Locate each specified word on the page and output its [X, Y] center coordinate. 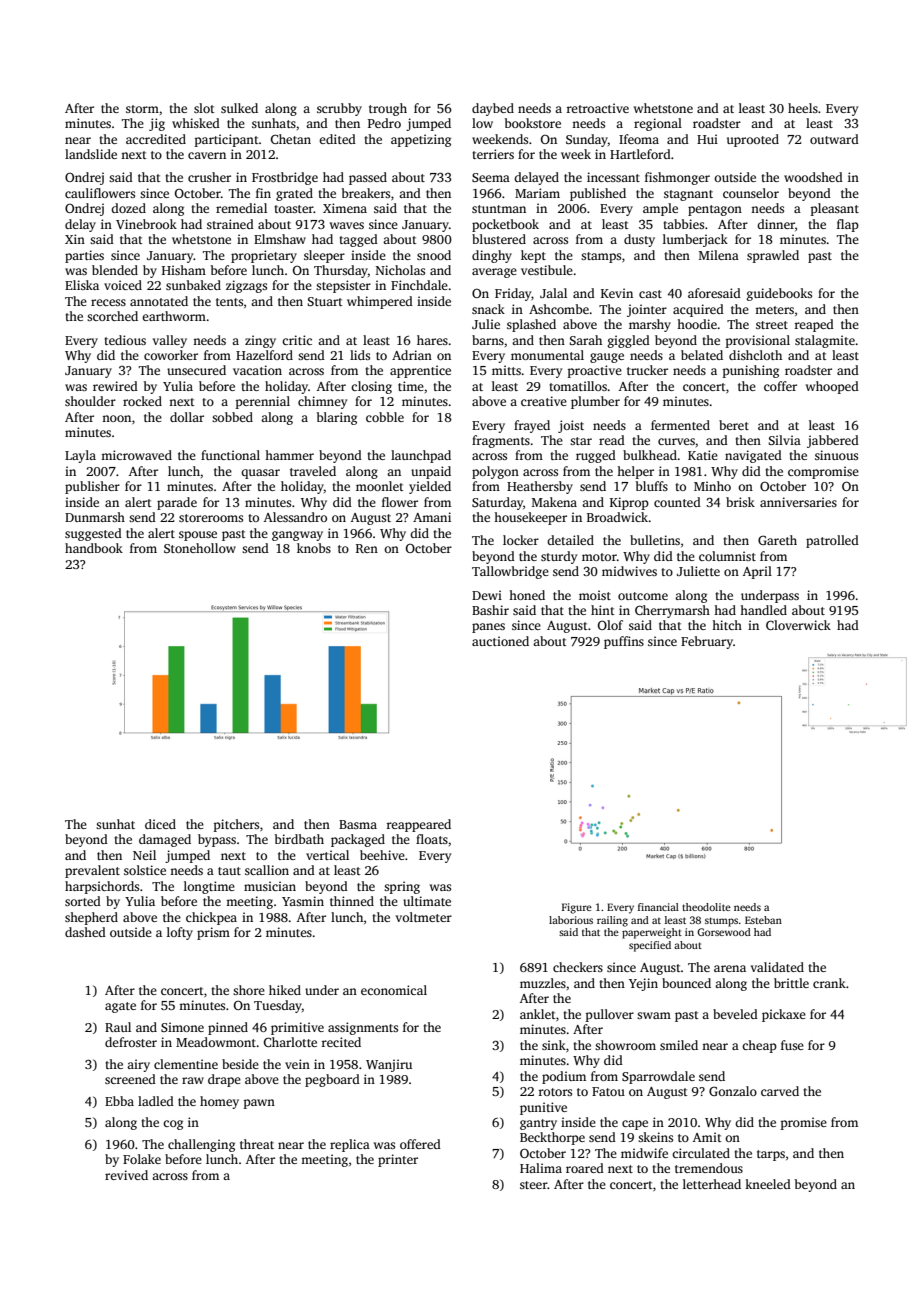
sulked [239, 108]
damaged [165, 840]
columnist [727, 556]
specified [650, 946]
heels [803, 108]
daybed [493, 109]
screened [130, 1079]
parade [177, 503]
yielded [430, 487]
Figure [577, 908]
